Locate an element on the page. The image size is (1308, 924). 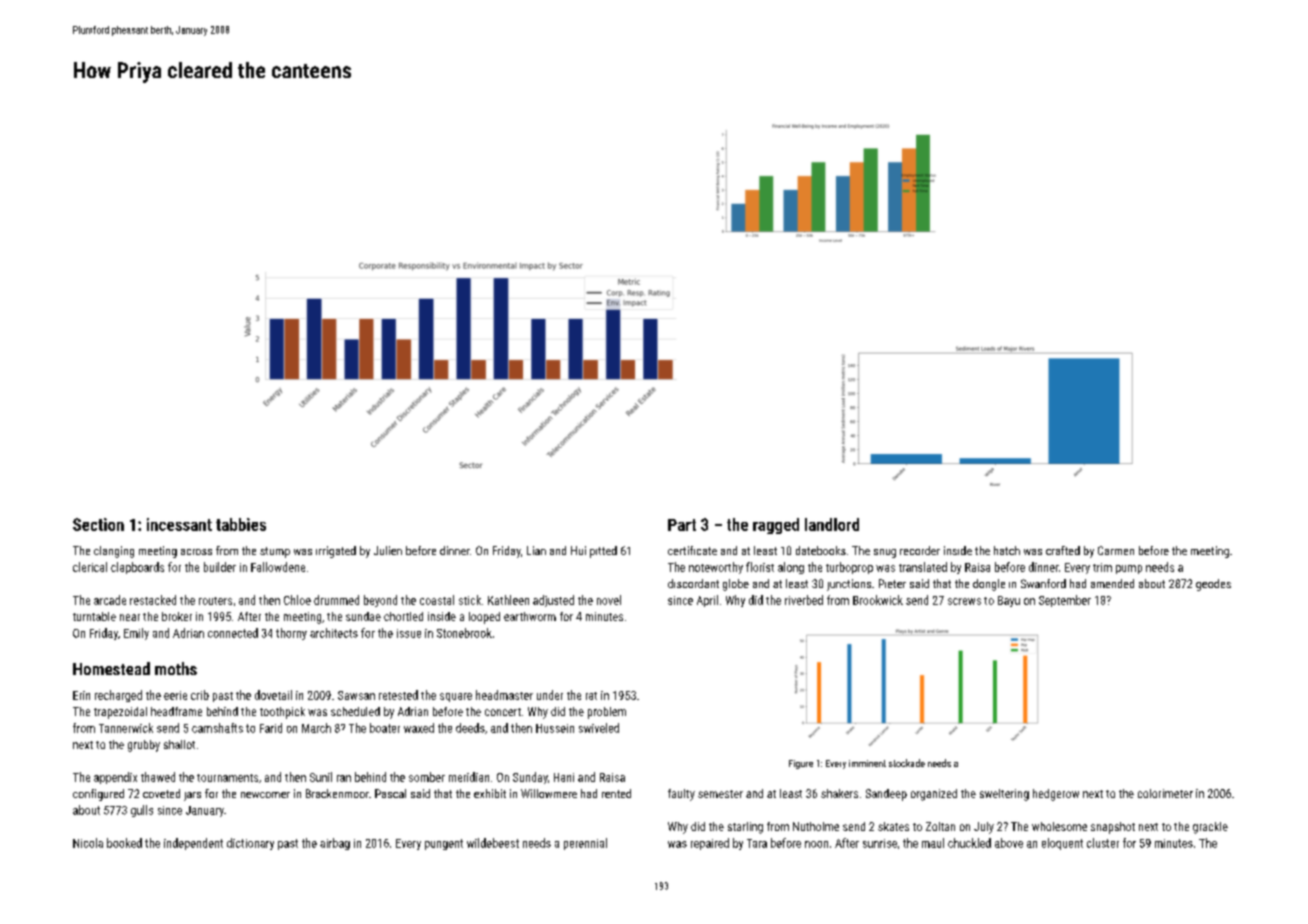
dictionary is located at coordinates (250, 844).
